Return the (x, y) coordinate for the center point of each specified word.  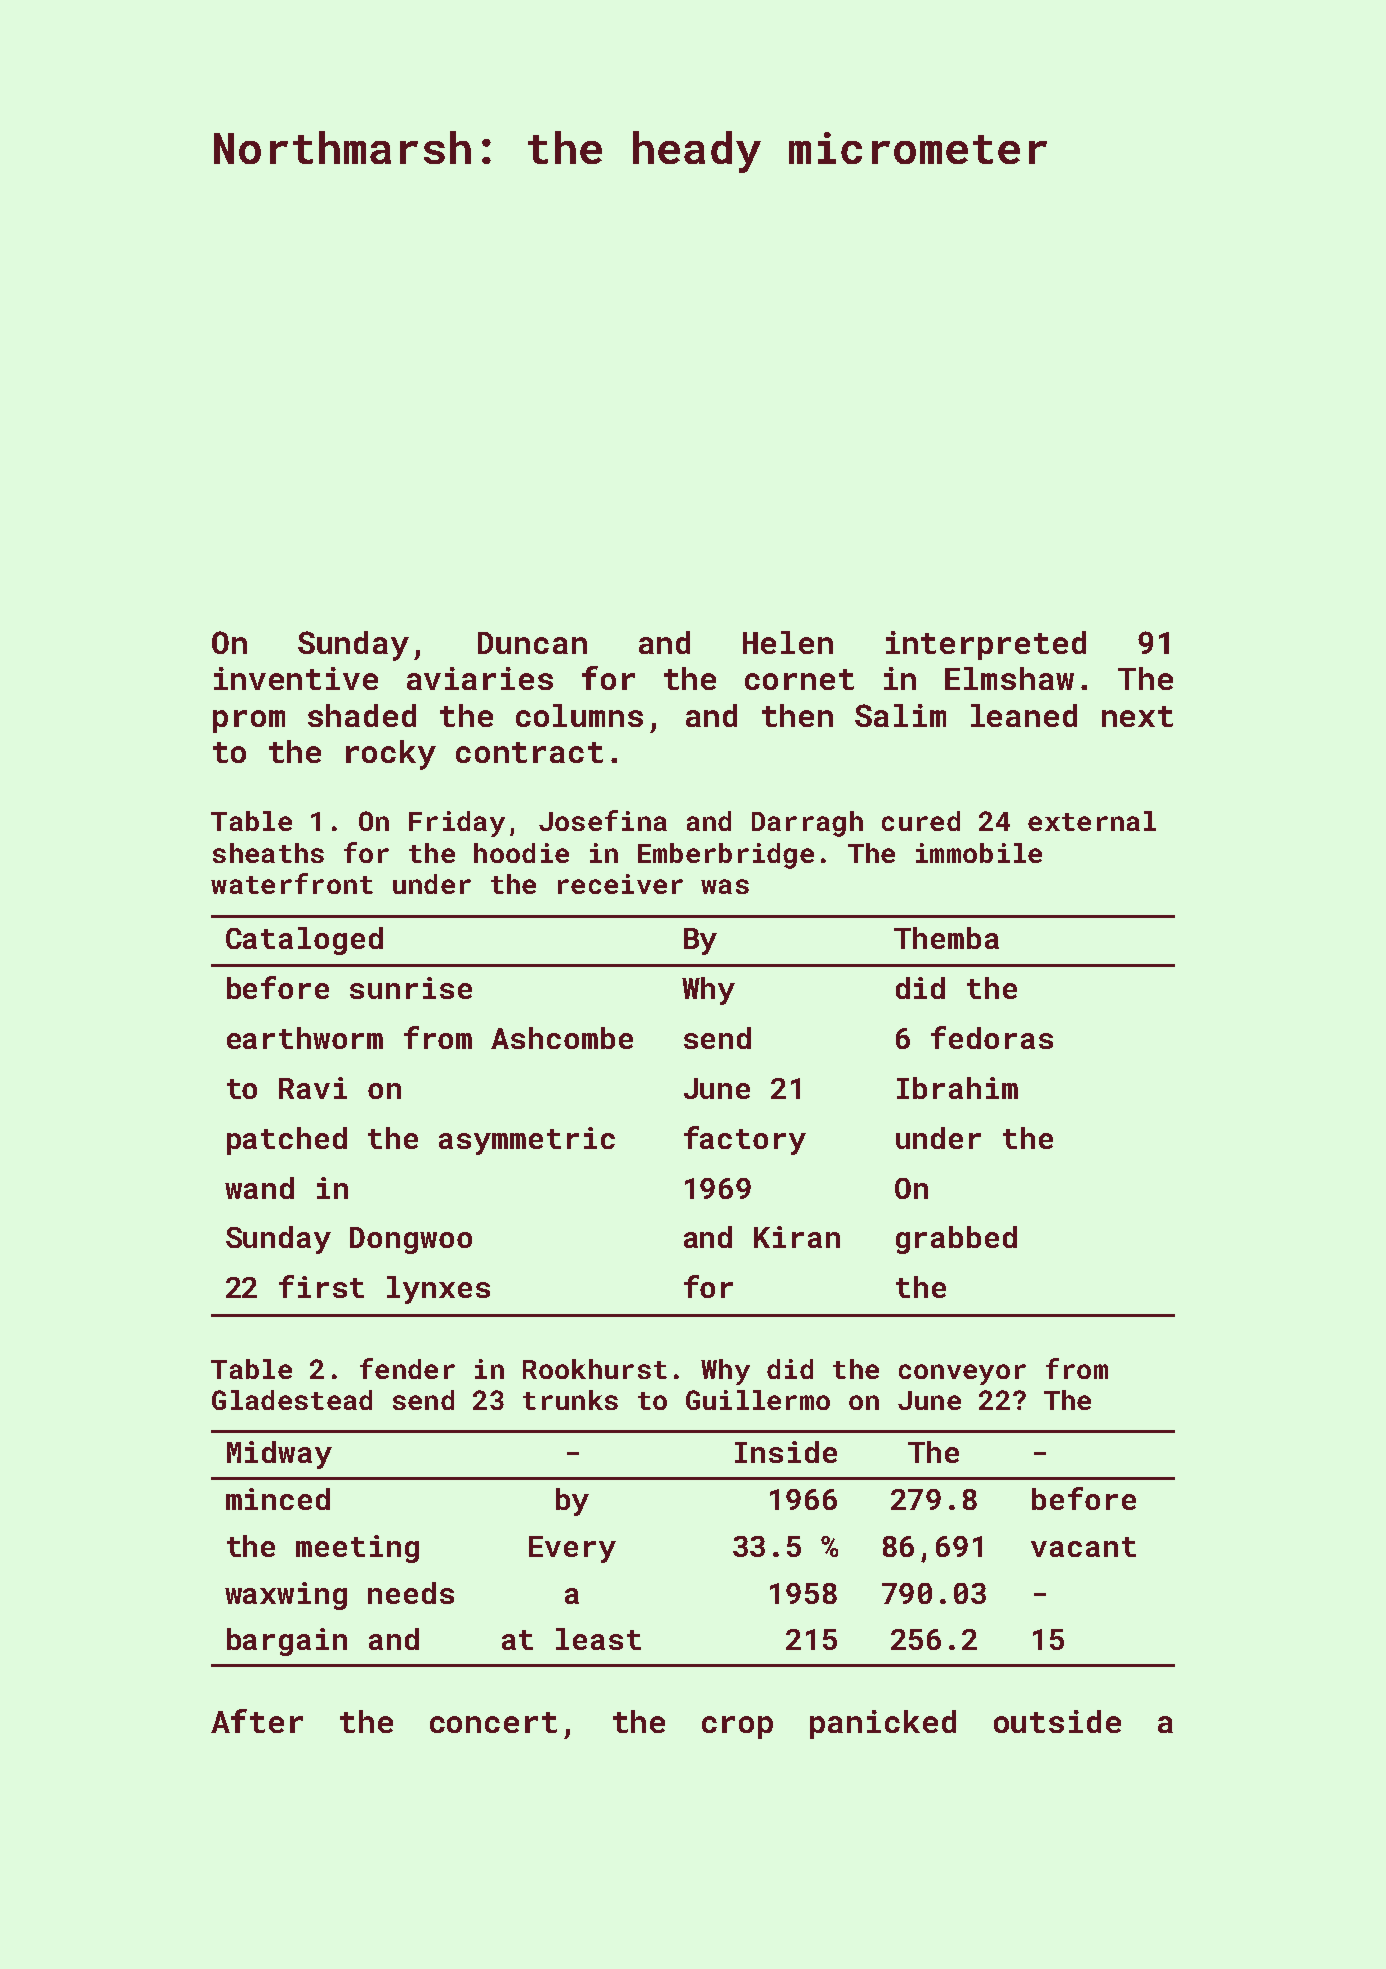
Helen (788, 642)
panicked (883, 1724)
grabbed (956, 1240)
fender (407, 1368)
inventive (296, 678)
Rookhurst (595, 1369)
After (257, 1721)
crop (737, 1727)
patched (287, 1141)
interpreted (986, 645)
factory (745, 1140)
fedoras (992, 1037)
